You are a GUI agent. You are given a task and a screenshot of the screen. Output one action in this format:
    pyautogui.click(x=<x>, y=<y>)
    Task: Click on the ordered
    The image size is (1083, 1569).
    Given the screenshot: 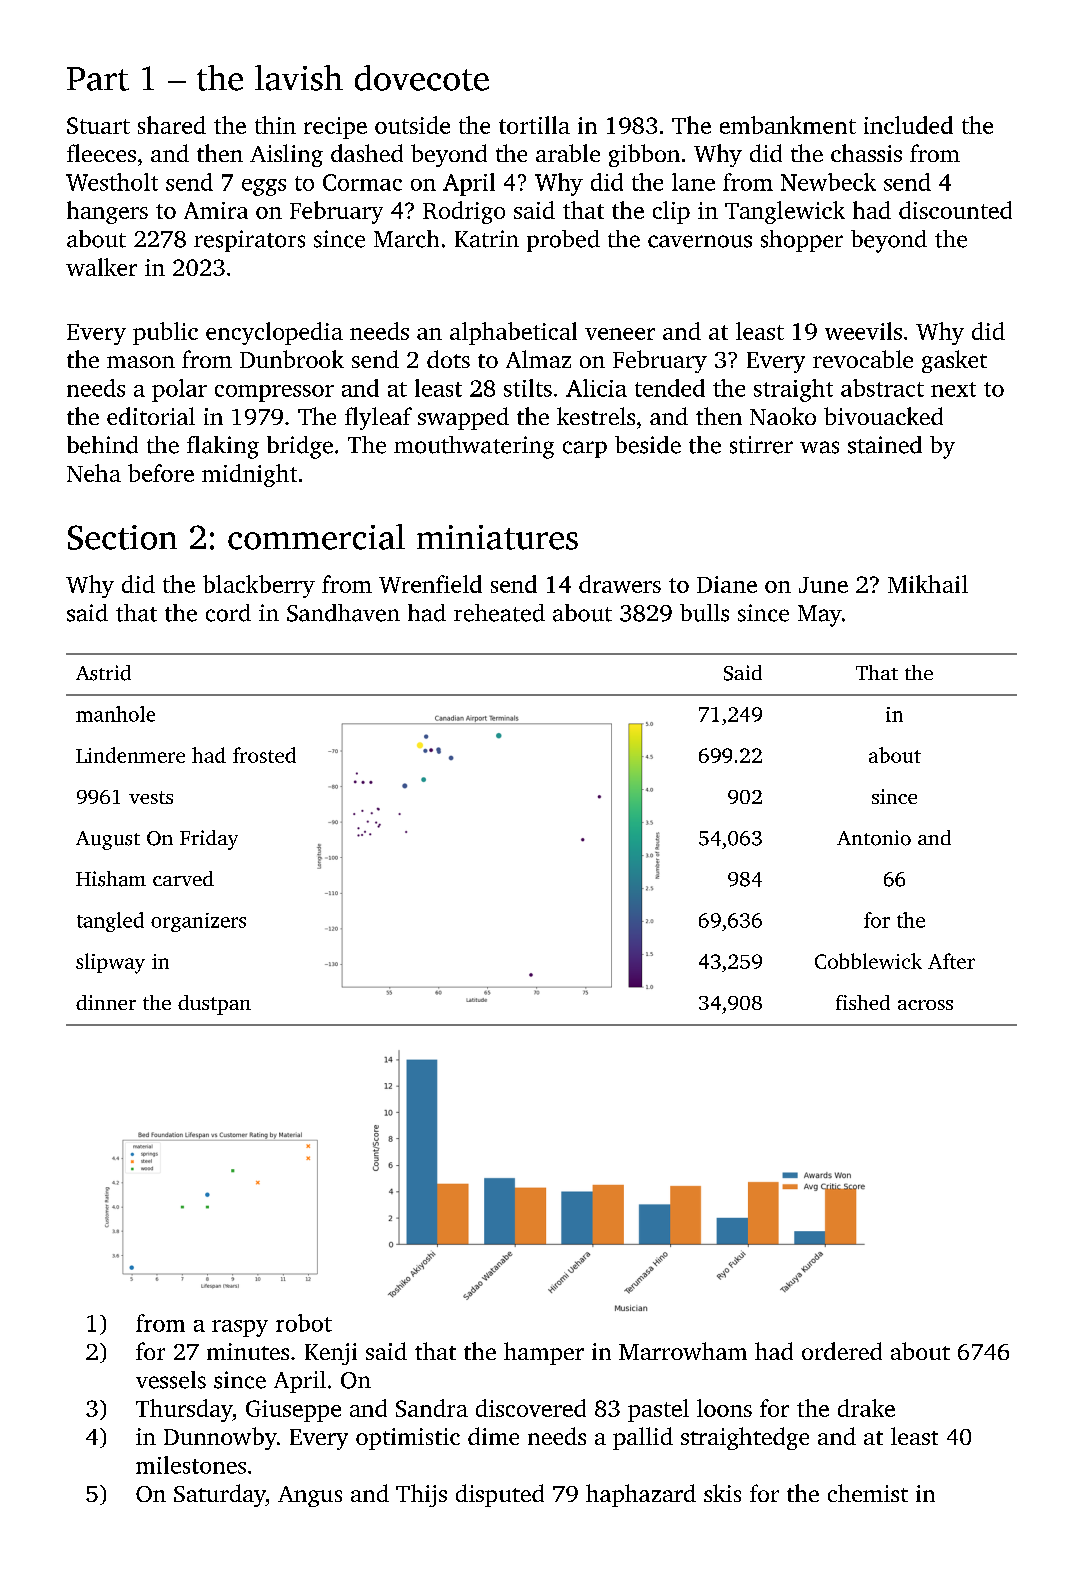 What is the action you would take?
    pyautogui.click(x=842, y=1351)
